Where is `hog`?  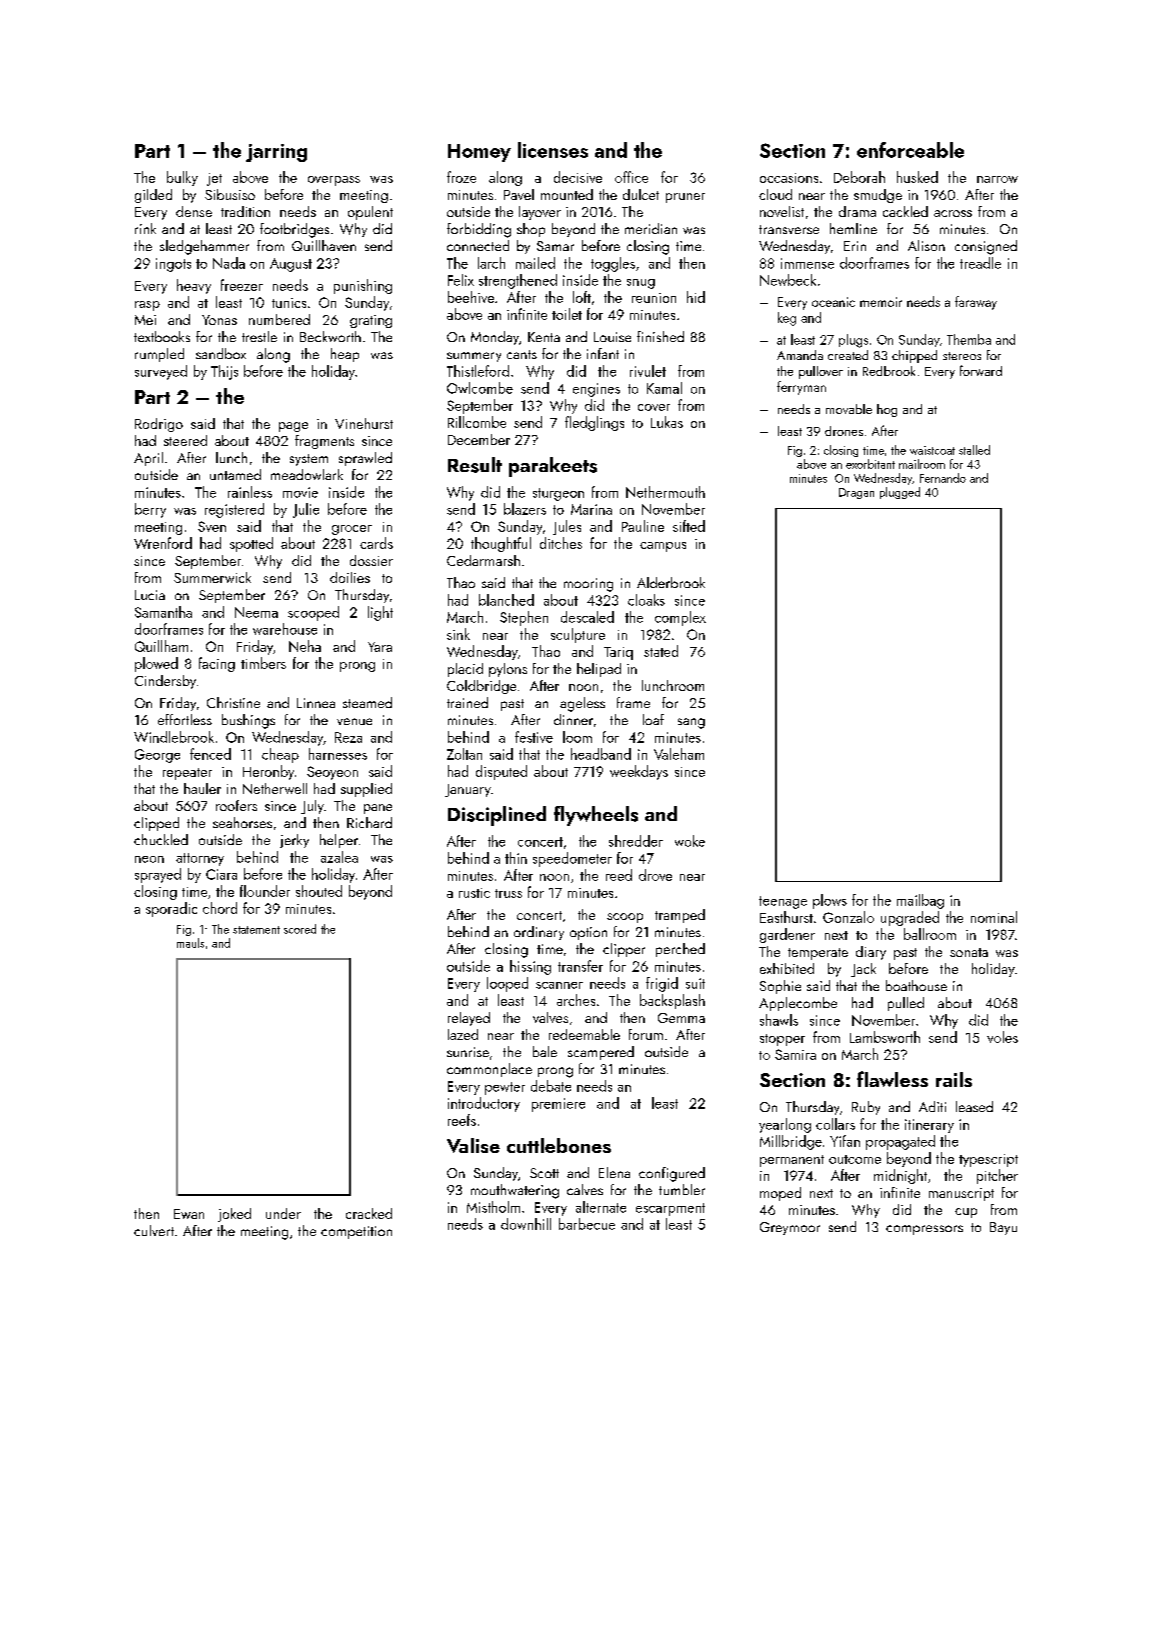
hog is located at coordinates (887, 410).
